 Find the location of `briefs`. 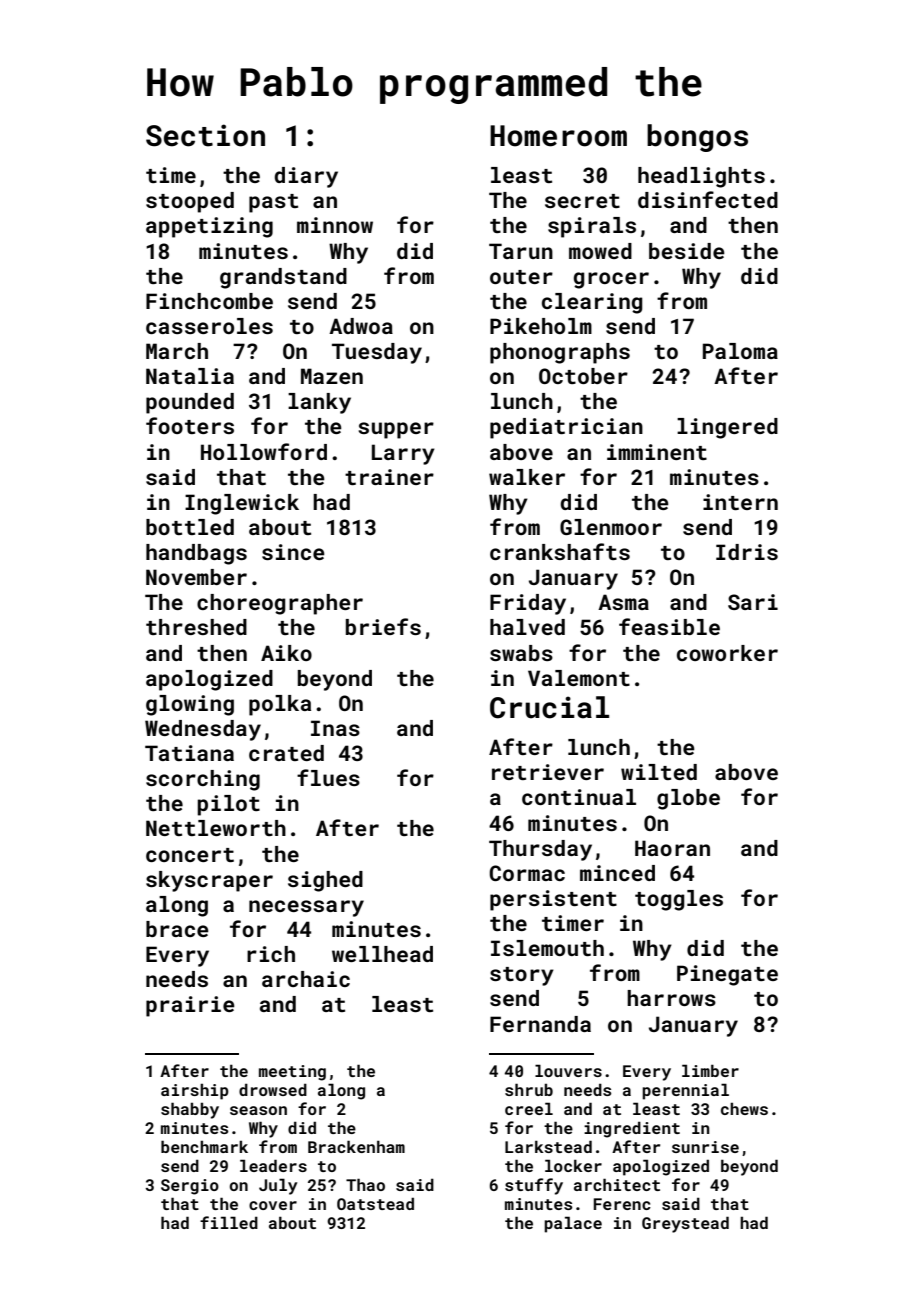

briefs is located at coordinates (383, 626).
